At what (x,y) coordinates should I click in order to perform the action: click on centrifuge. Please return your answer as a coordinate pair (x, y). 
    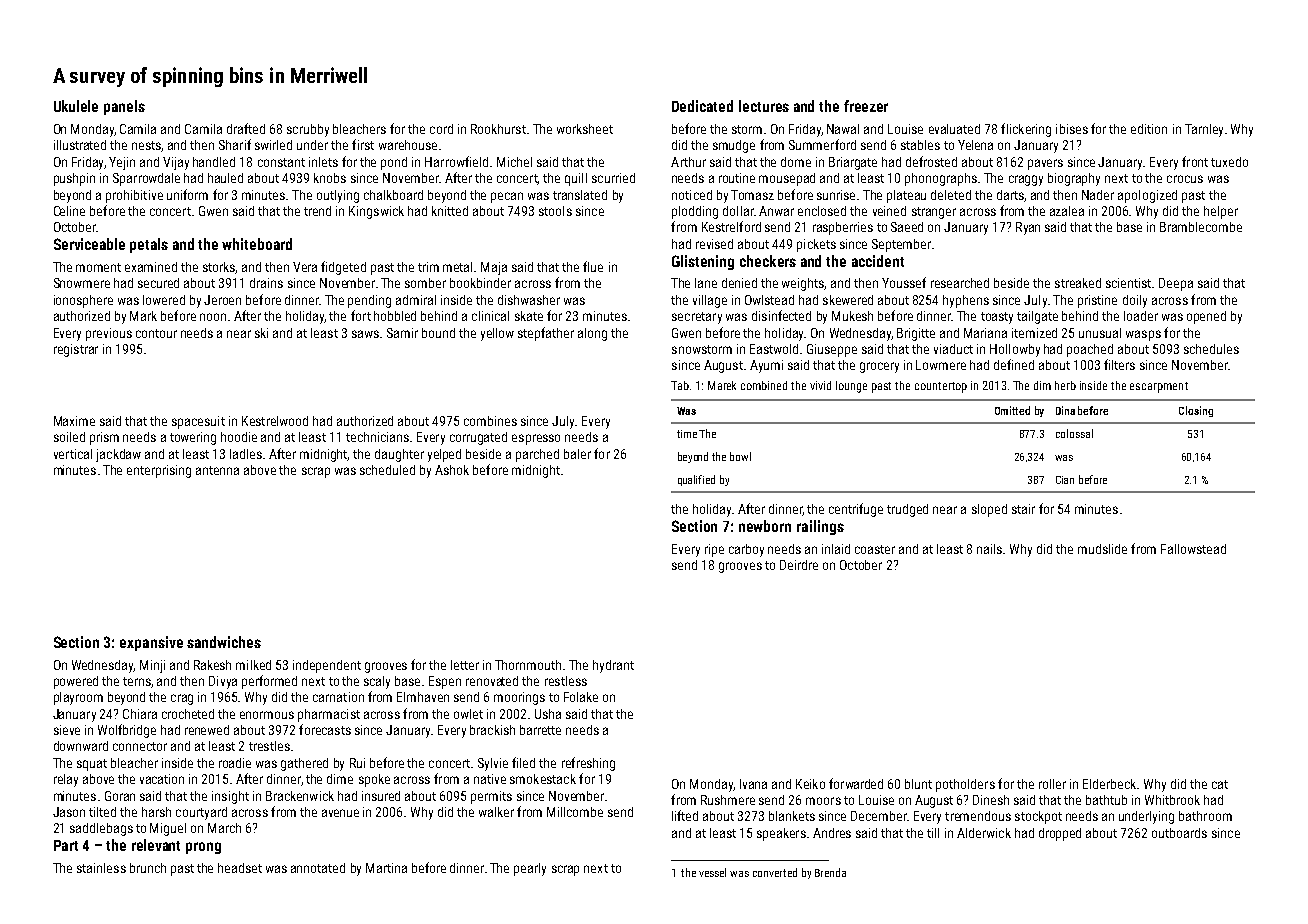
    Looking at the image, I should click on (856, 510).
